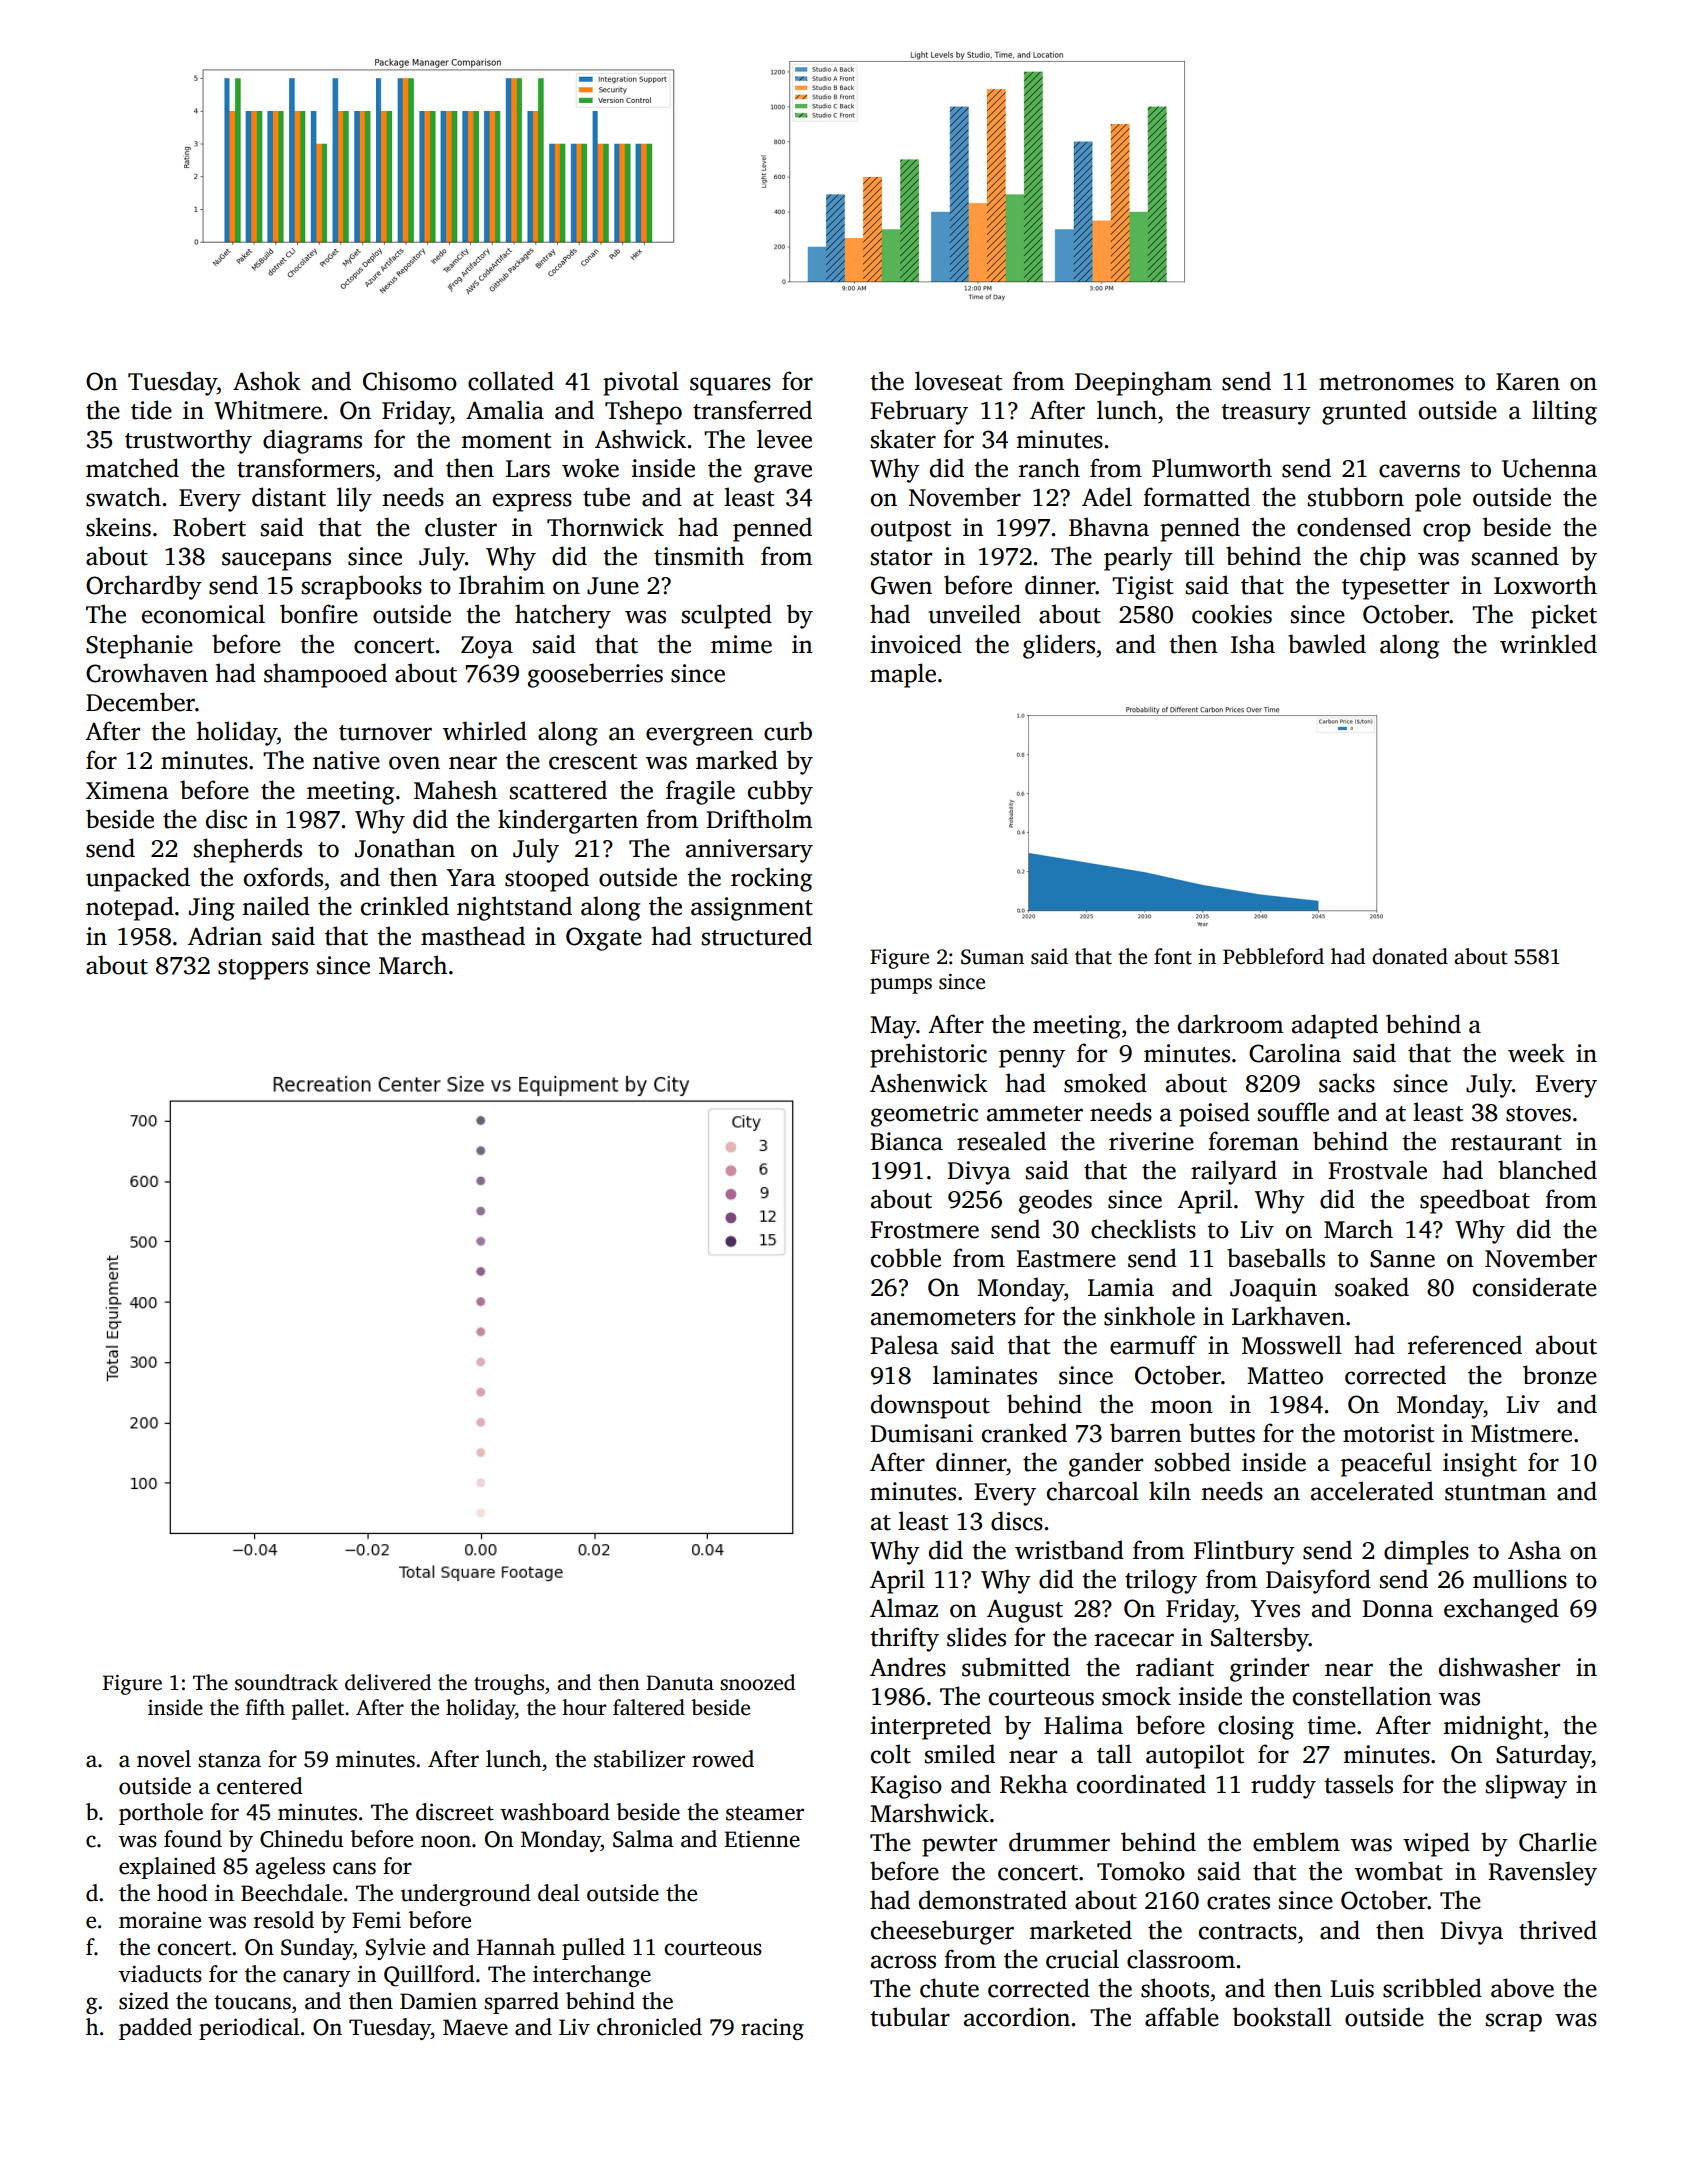  Describe the element at coordinates (1432, 1988) in the page. I see `scribbled` at that location.
